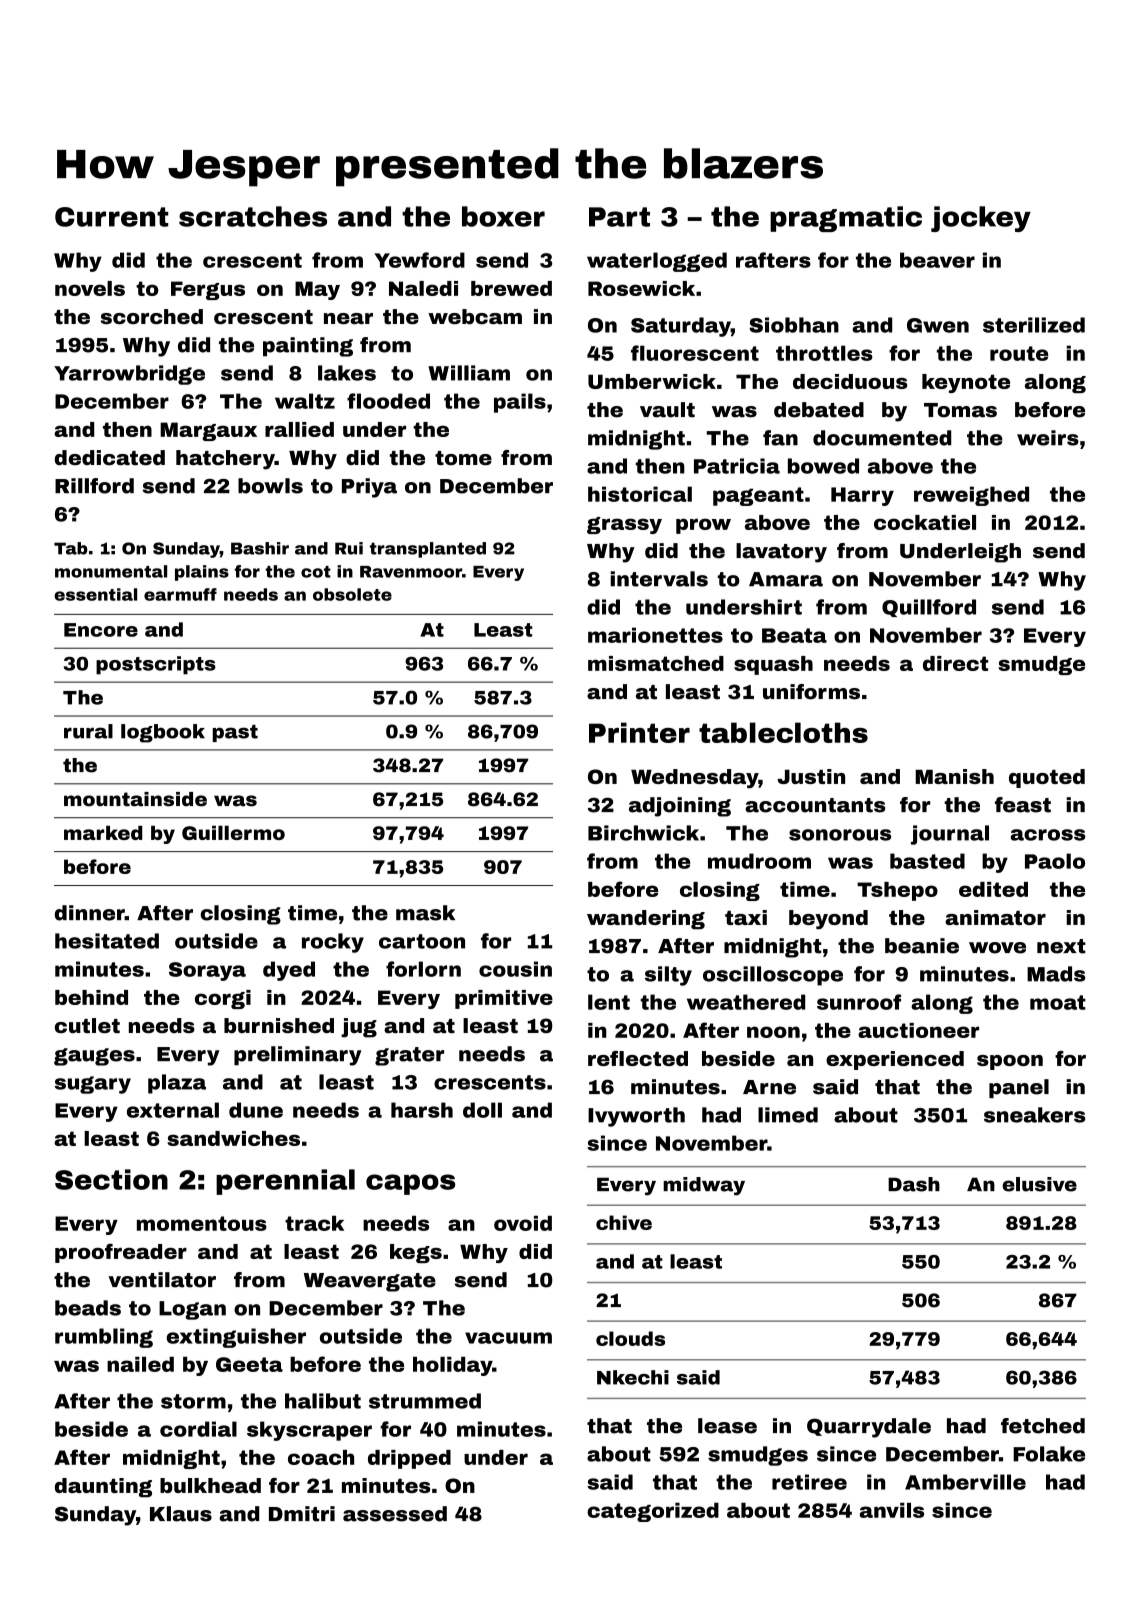 The width and height of the screenshot is (1140, 1612). Describe the element at coordinates (428, 550) in the screenshot. I see `transplanted` at that location.
